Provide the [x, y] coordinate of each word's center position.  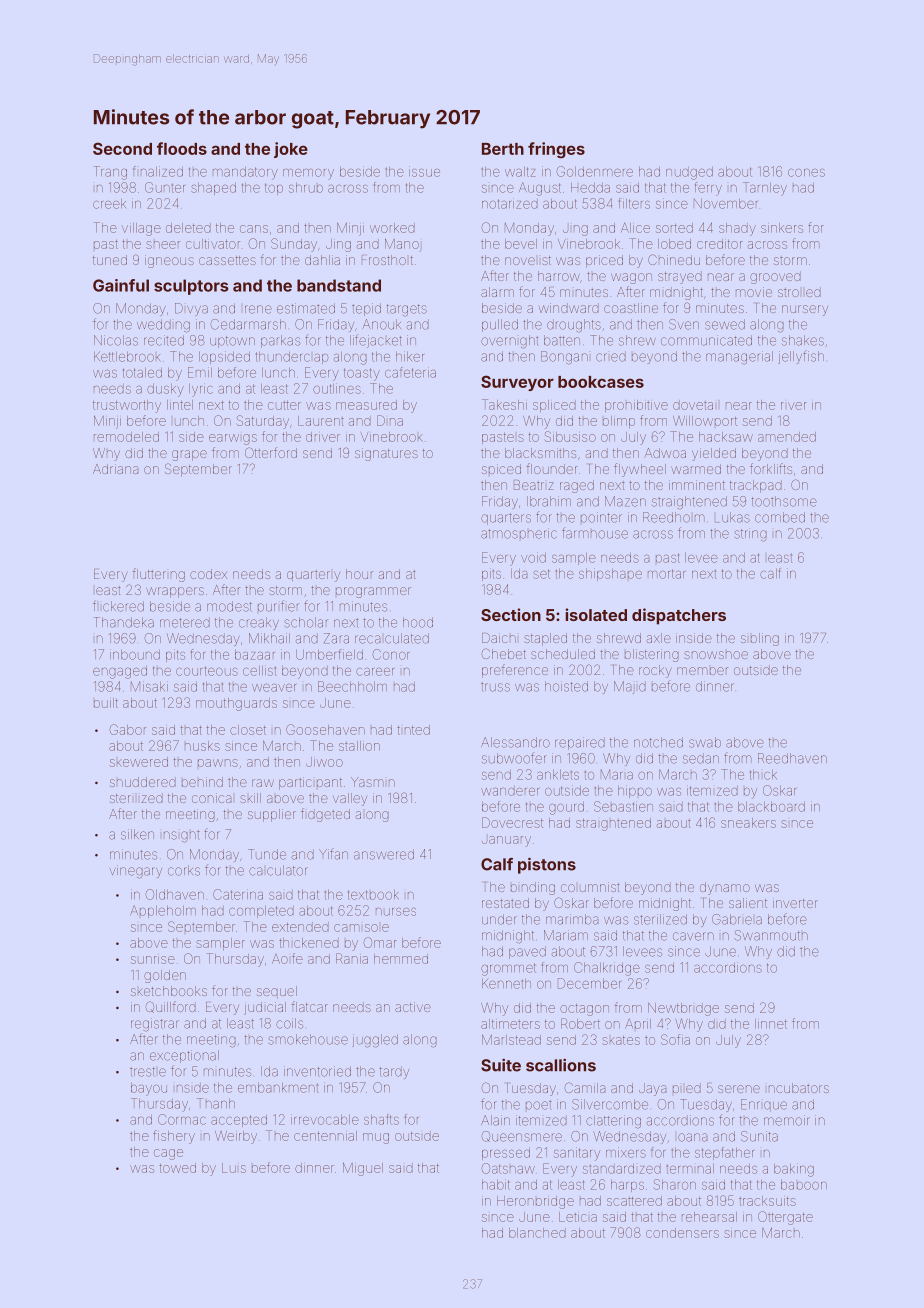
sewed [725, 324]
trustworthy [127, 406]
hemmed [401, 959]
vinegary [136, 871]
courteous [207, 671]
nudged [689, 173]
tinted [413, 730]
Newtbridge [683, 1009]
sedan [701, 759]
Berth [503, 149]
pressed [506, 1154]
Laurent [321, 421]
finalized [158, 171]
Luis [234, 1168]
